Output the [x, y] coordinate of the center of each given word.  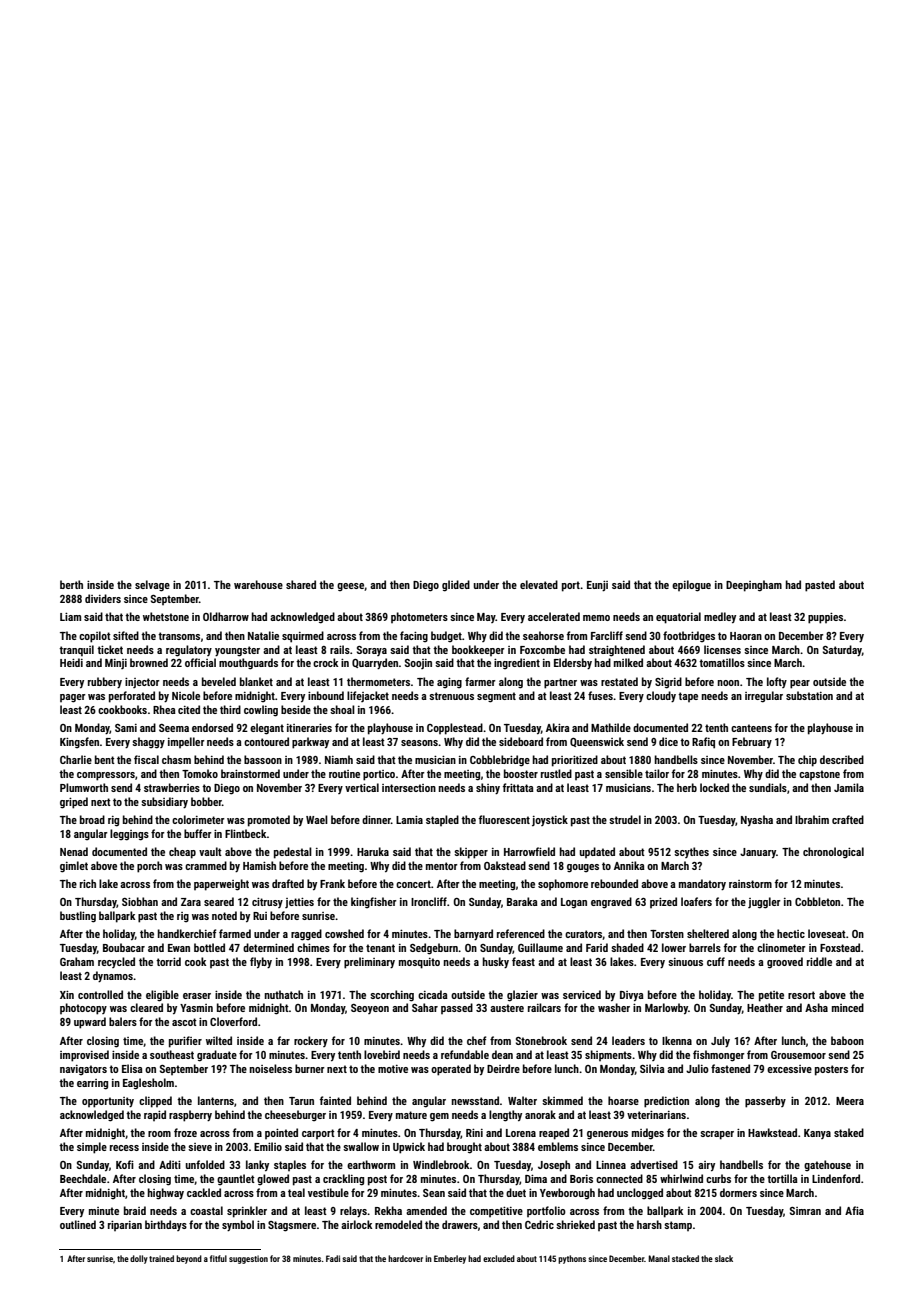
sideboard [521, 741]
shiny [488, 788]
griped [74, 803]
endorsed [212, 727]
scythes [691, 852]
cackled [204, 1192]
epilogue [691, 586]
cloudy [661, 696]
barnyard [473, 934]
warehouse [258, 584]
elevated [539, 584]
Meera [850, 1101]
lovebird [382, 1054]
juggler [764, 903]
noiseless [271, 1068]
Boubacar [124, 947]
